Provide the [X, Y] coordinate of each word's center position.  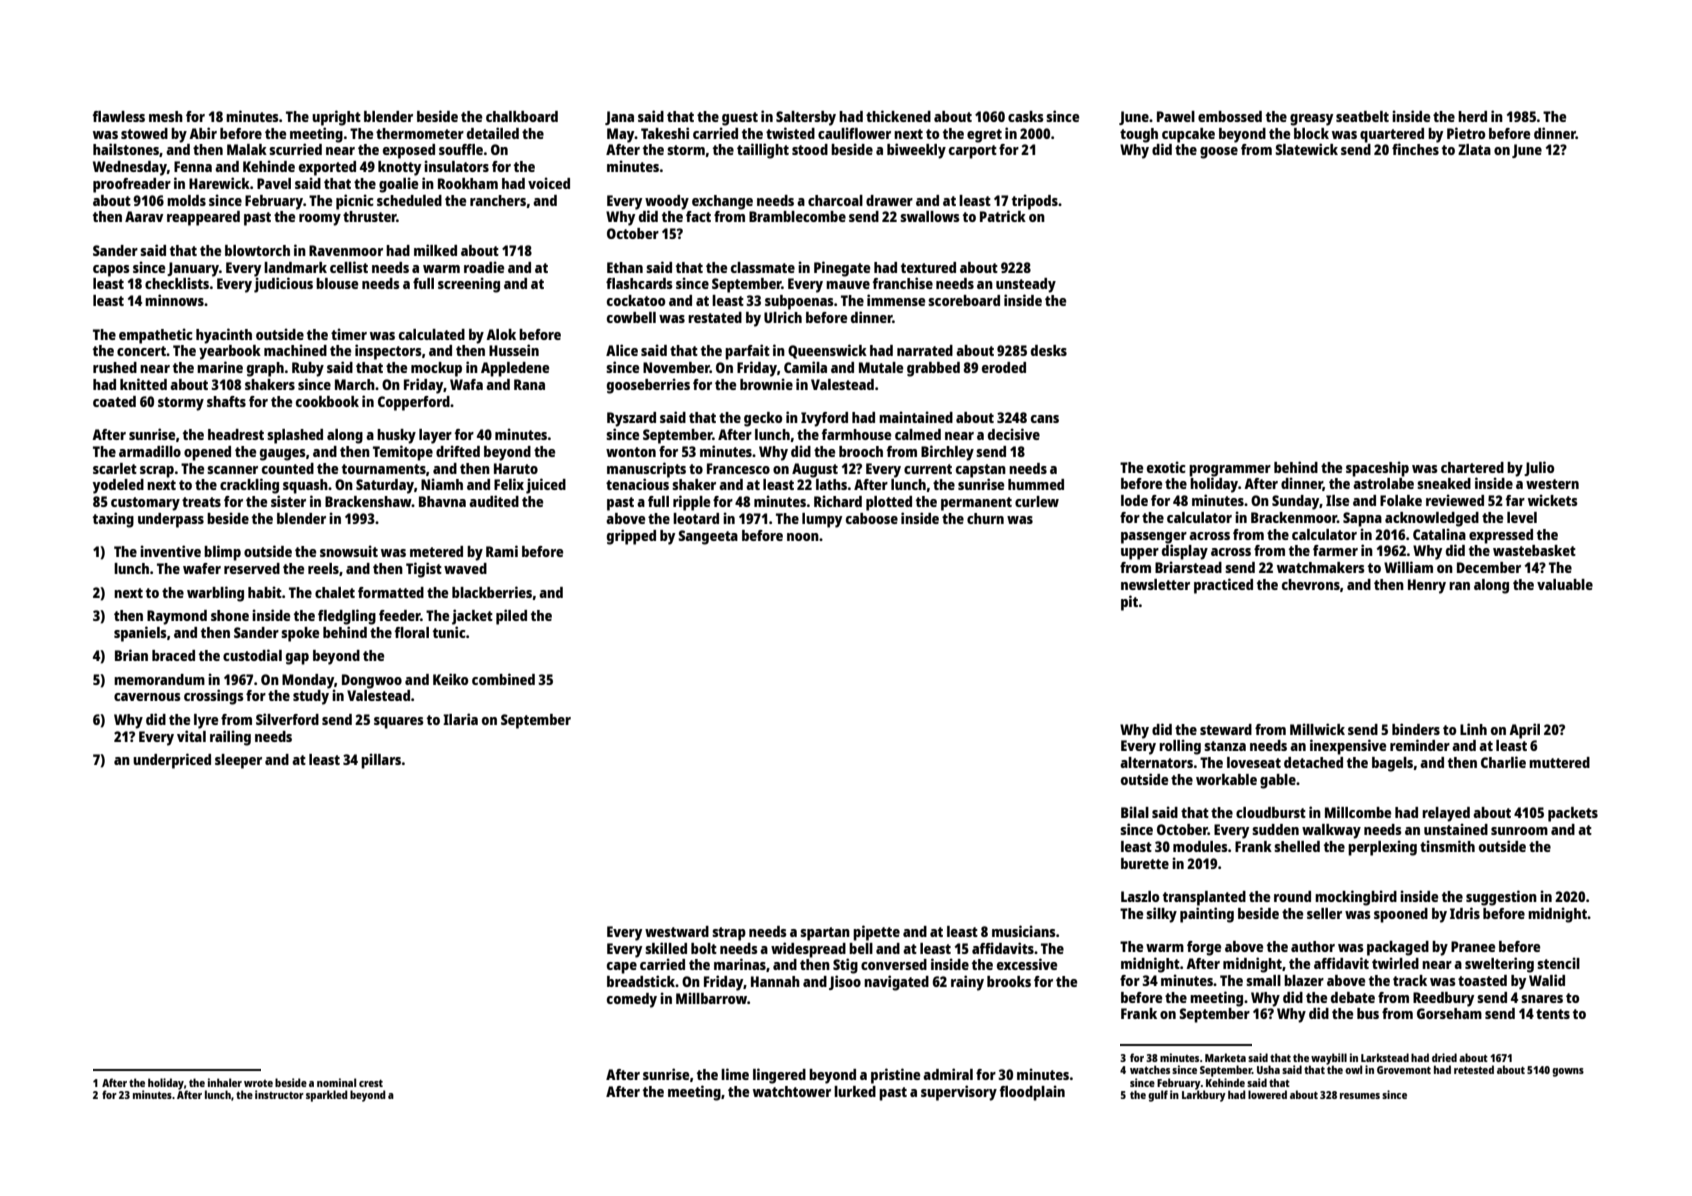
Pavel [274, 183]
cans [1045, 419]
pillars [381, 761]
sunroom [1519, 831]
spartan [825, 934]
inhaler [225, 1082]
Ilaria [460, 719]
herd [1472, 116]
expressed [1501, 536]
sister [288, 501]
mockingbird [1356, 898]
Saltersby [806, 118]
